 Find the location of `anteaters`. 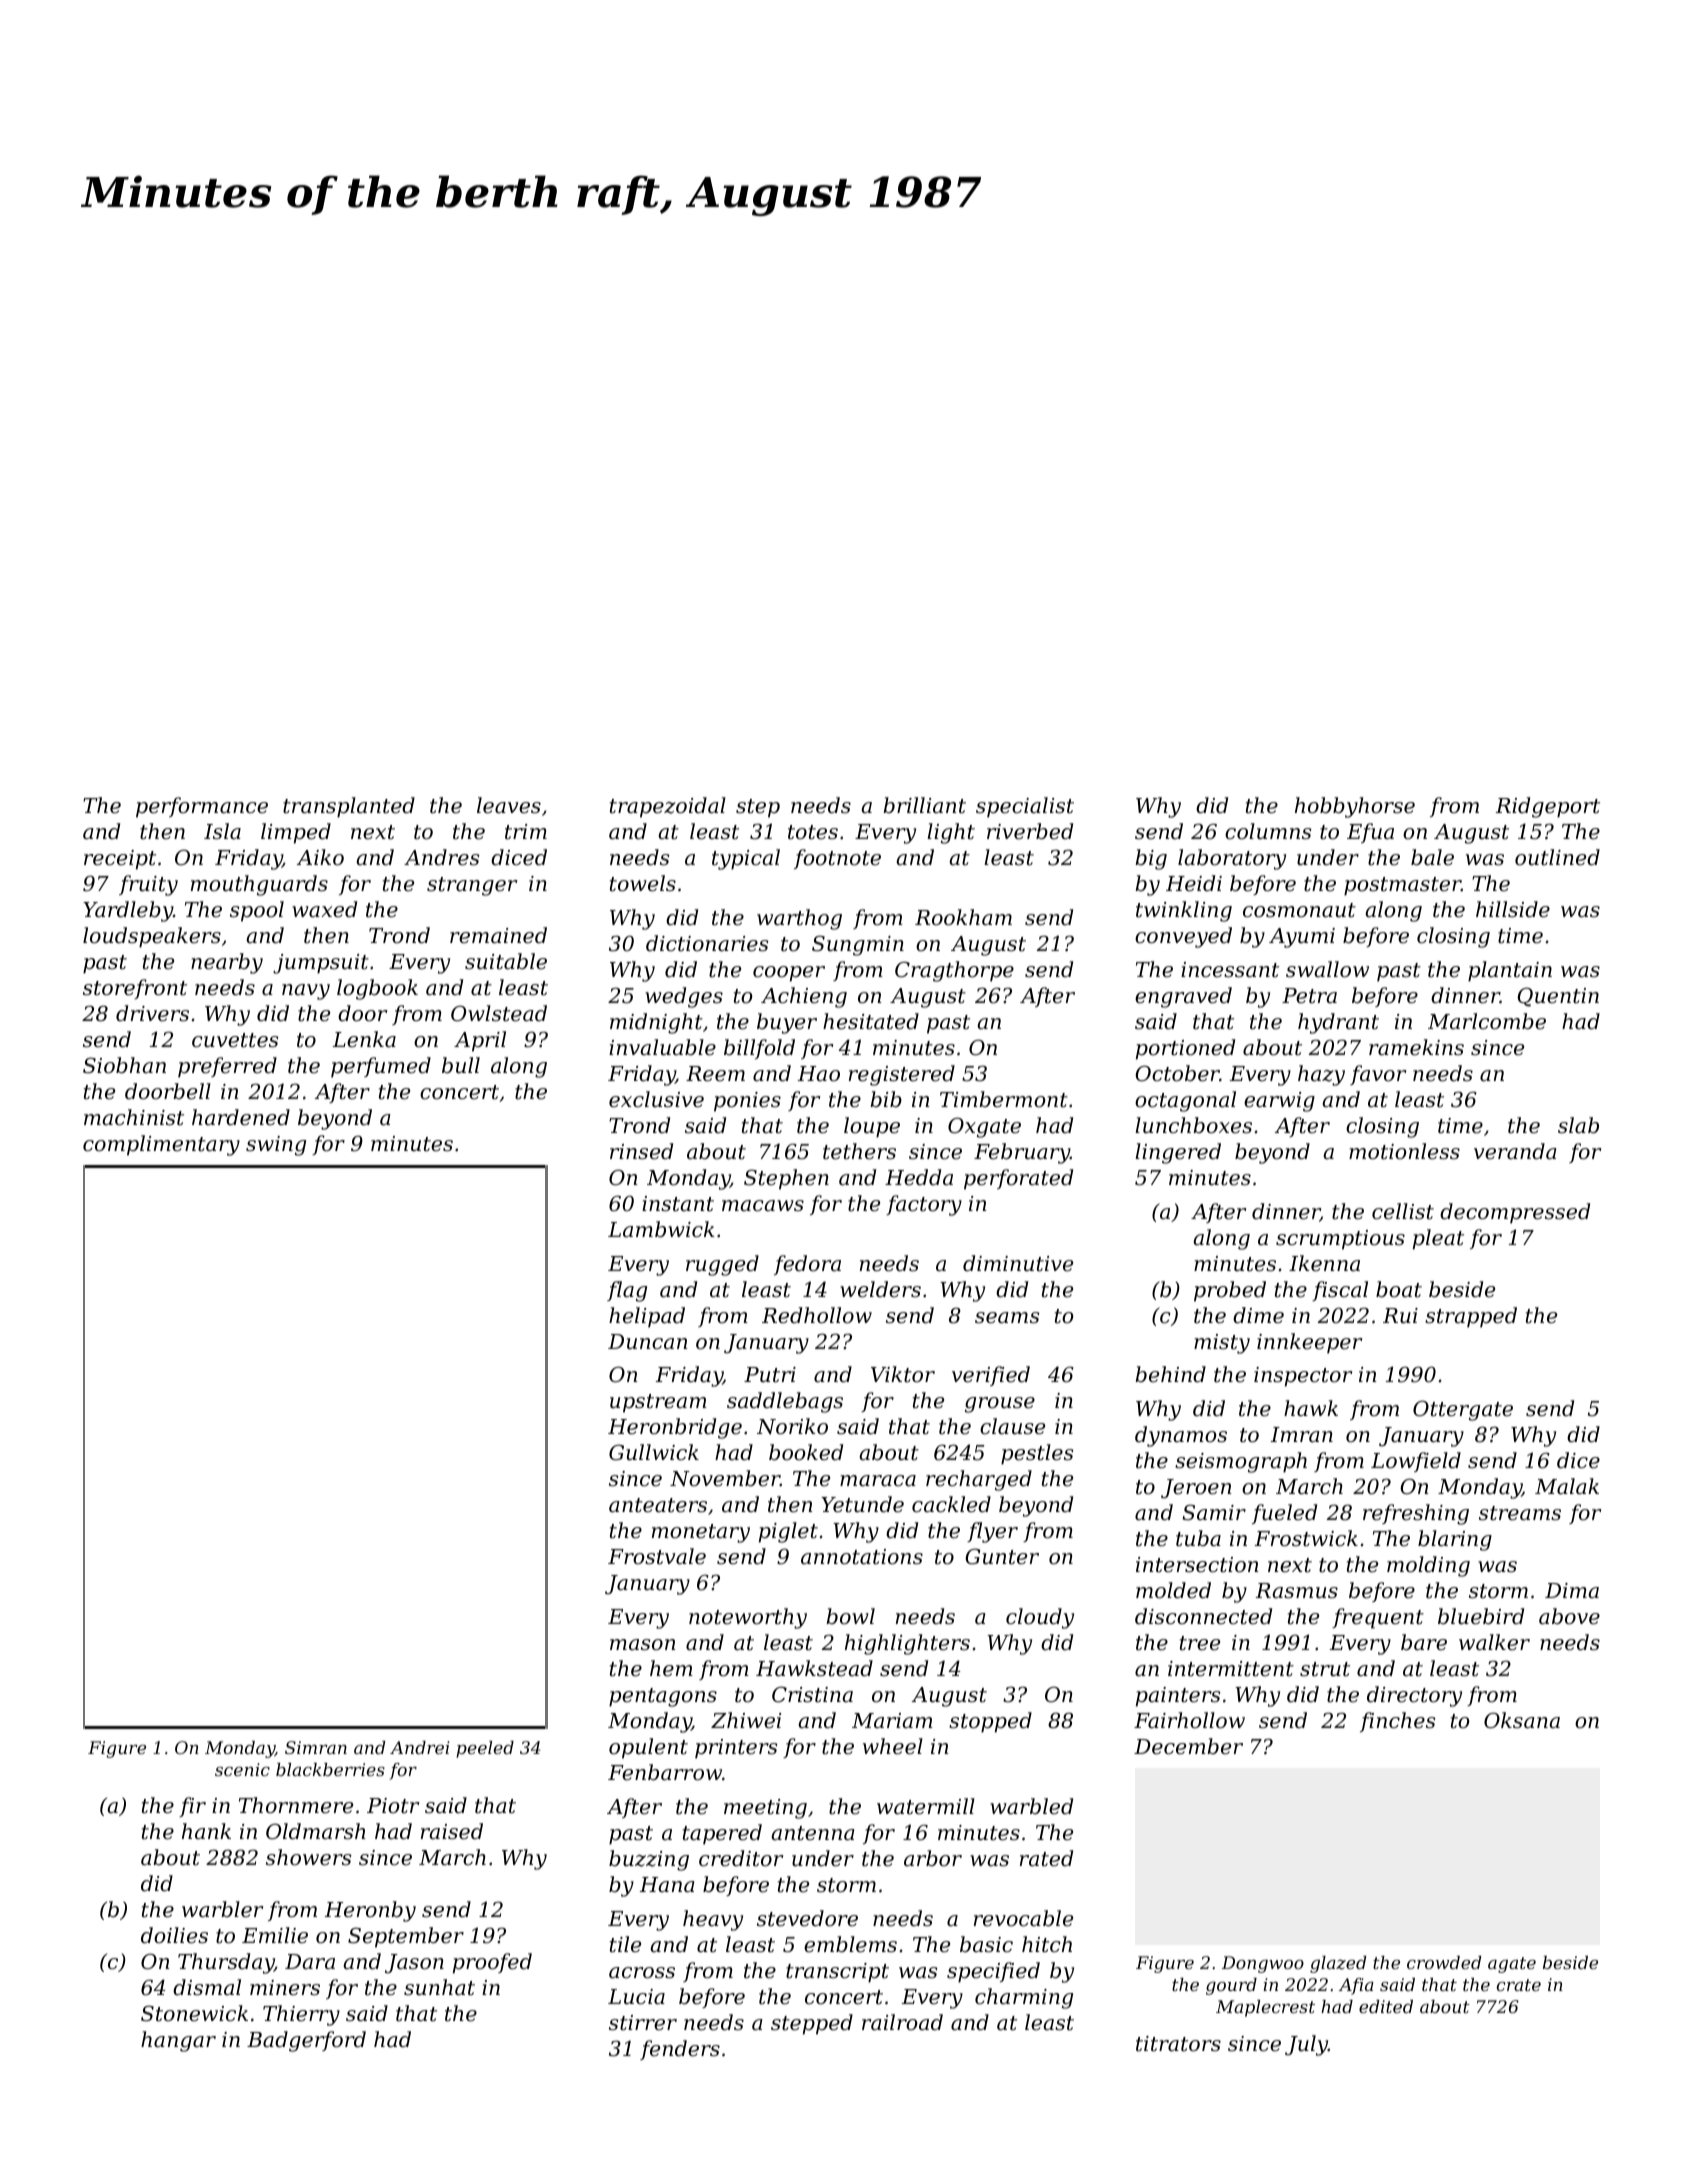

anteaters is located at coordinates (658, 1505).
